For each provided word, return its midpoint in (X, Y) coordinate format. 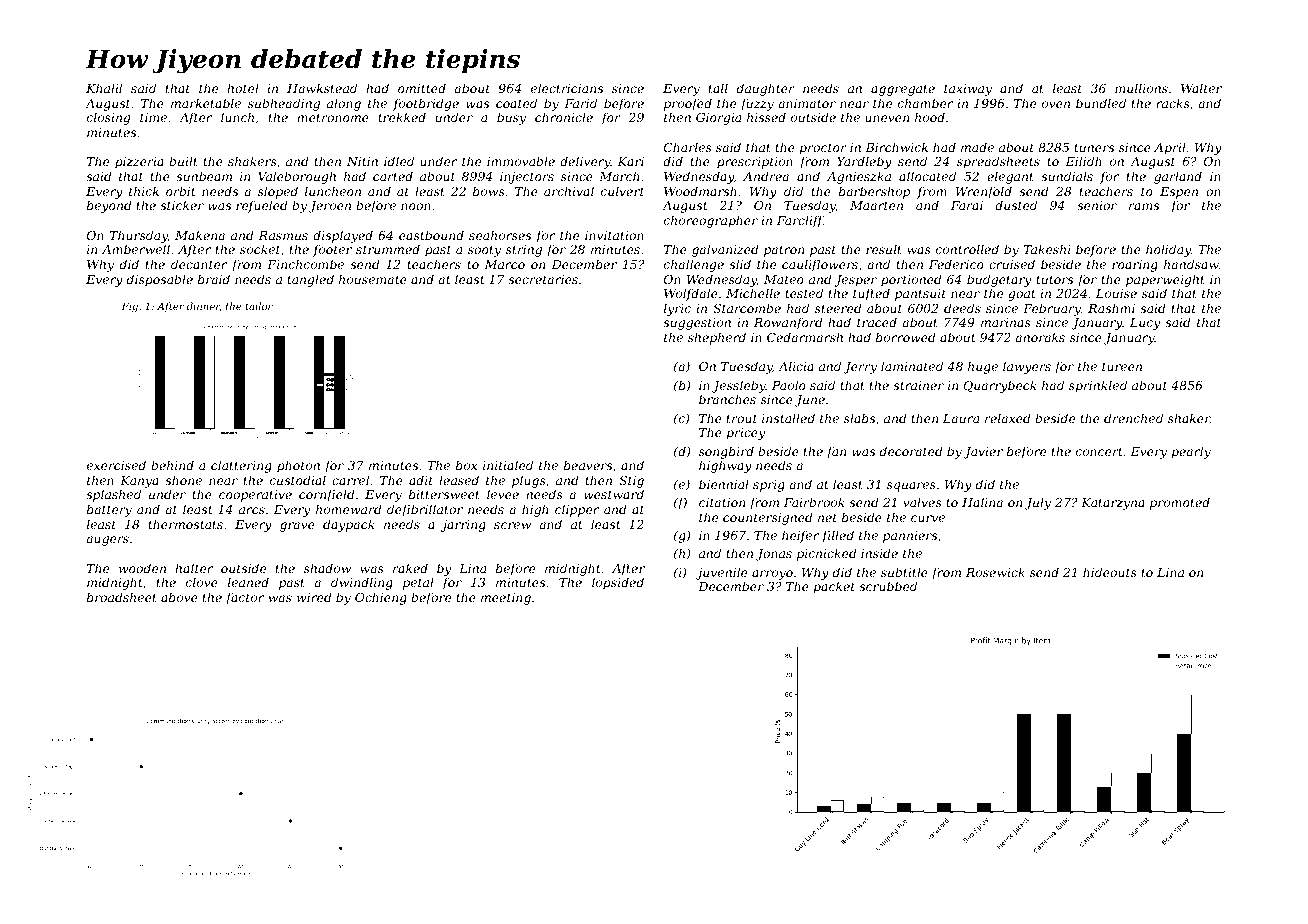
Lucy (1145, 324)
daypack (349, 525)
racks (1173, 103)
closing (108, 118)
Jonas (774, 555)
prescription (755, 163)
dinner (203, 306)
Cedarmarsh (805, 337)
